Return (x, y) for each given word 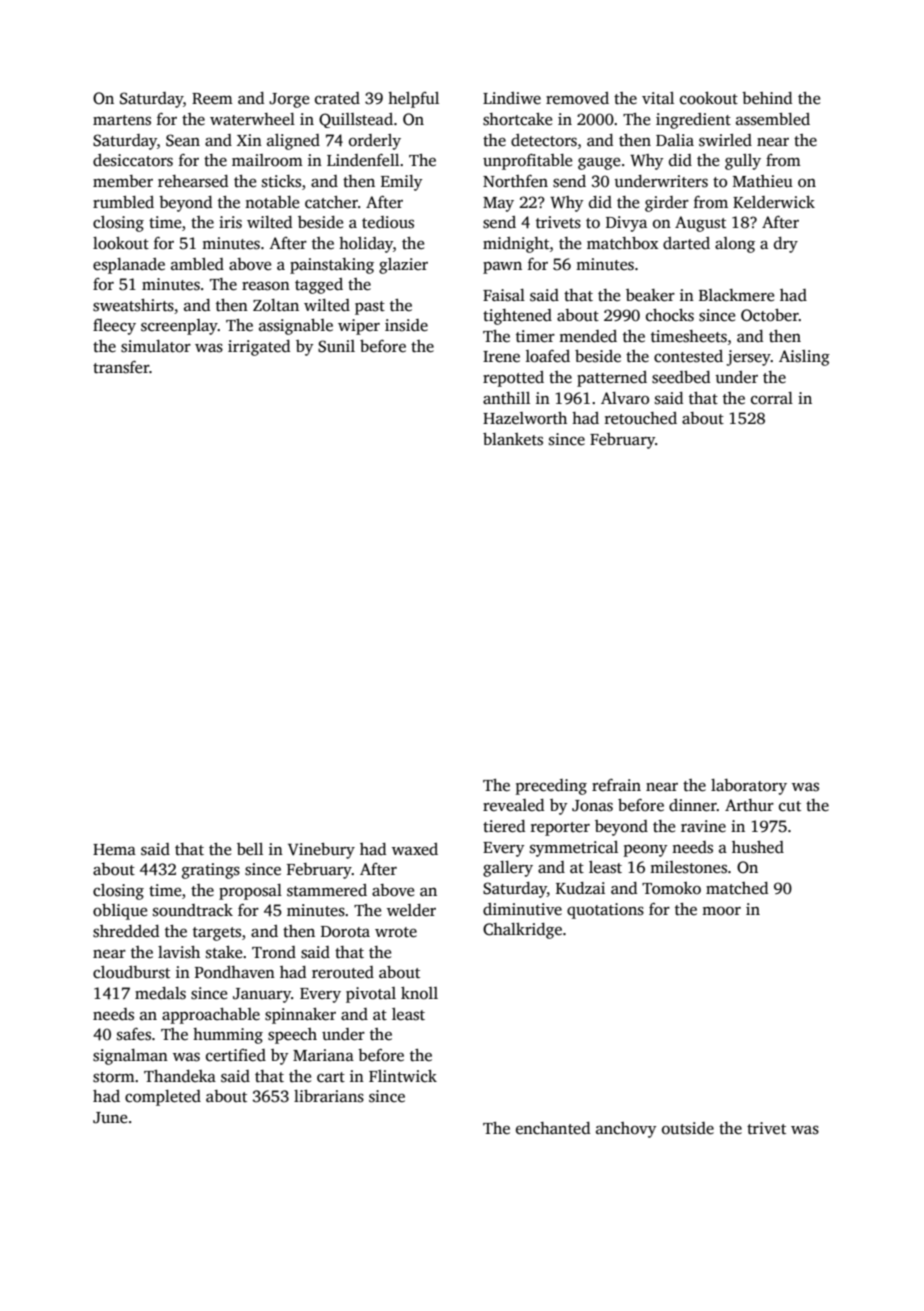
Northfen (515, 181)
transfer (121, 367)
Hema (114, 850)
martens (122, 120)
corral (772, 398)
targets (217, 934)
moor (721, 911)
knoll (419, 993)
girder (667, 204)
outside (688, 1128)
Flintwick (403, 1076)
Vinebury (321, 851)
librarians (329, 1096)
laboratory (749, 787)
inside (406, 325)
